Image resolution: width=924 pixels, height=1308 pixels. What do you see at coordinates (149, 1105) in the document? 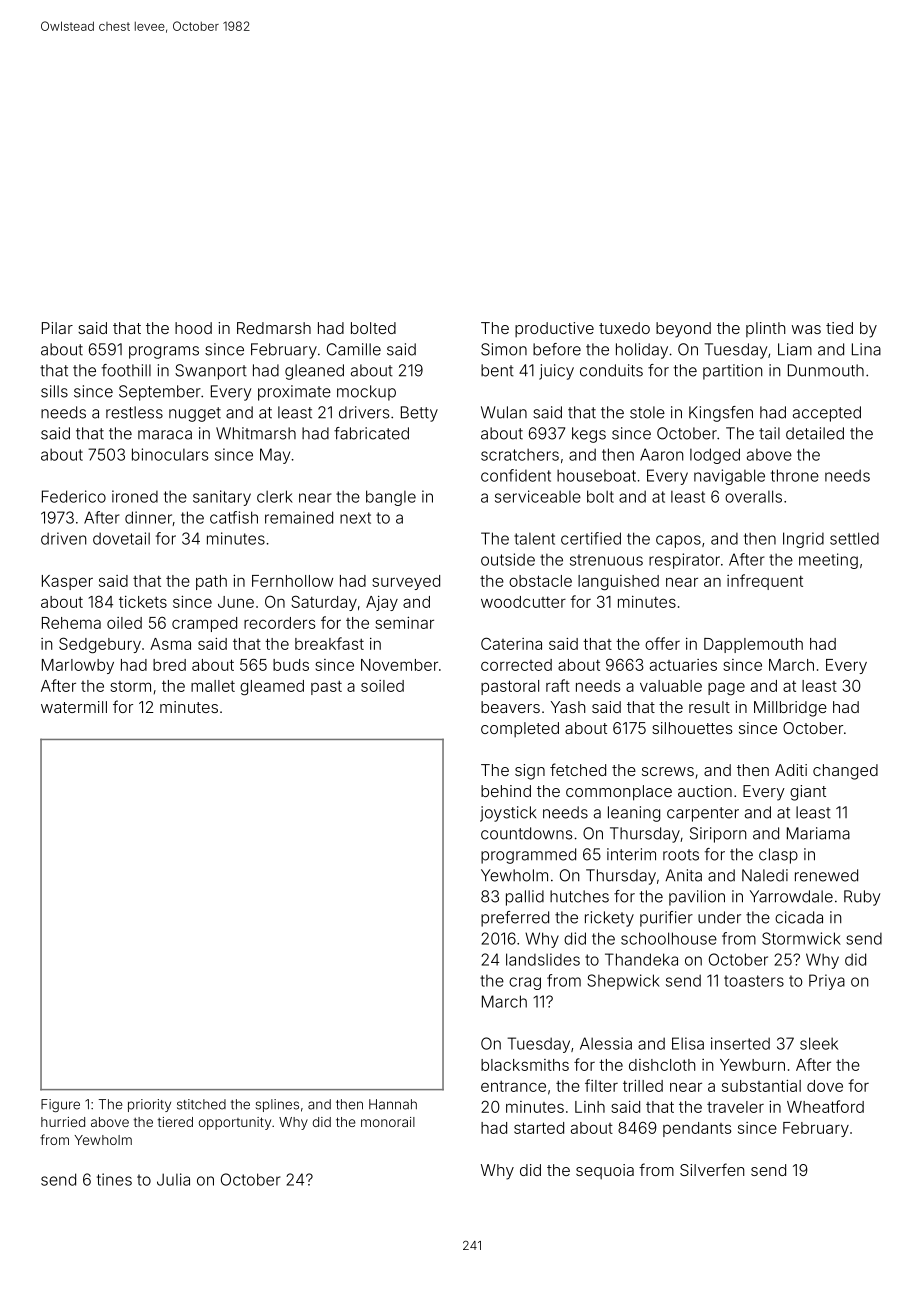
I see `priority` at bounding box center [149, 1105].
